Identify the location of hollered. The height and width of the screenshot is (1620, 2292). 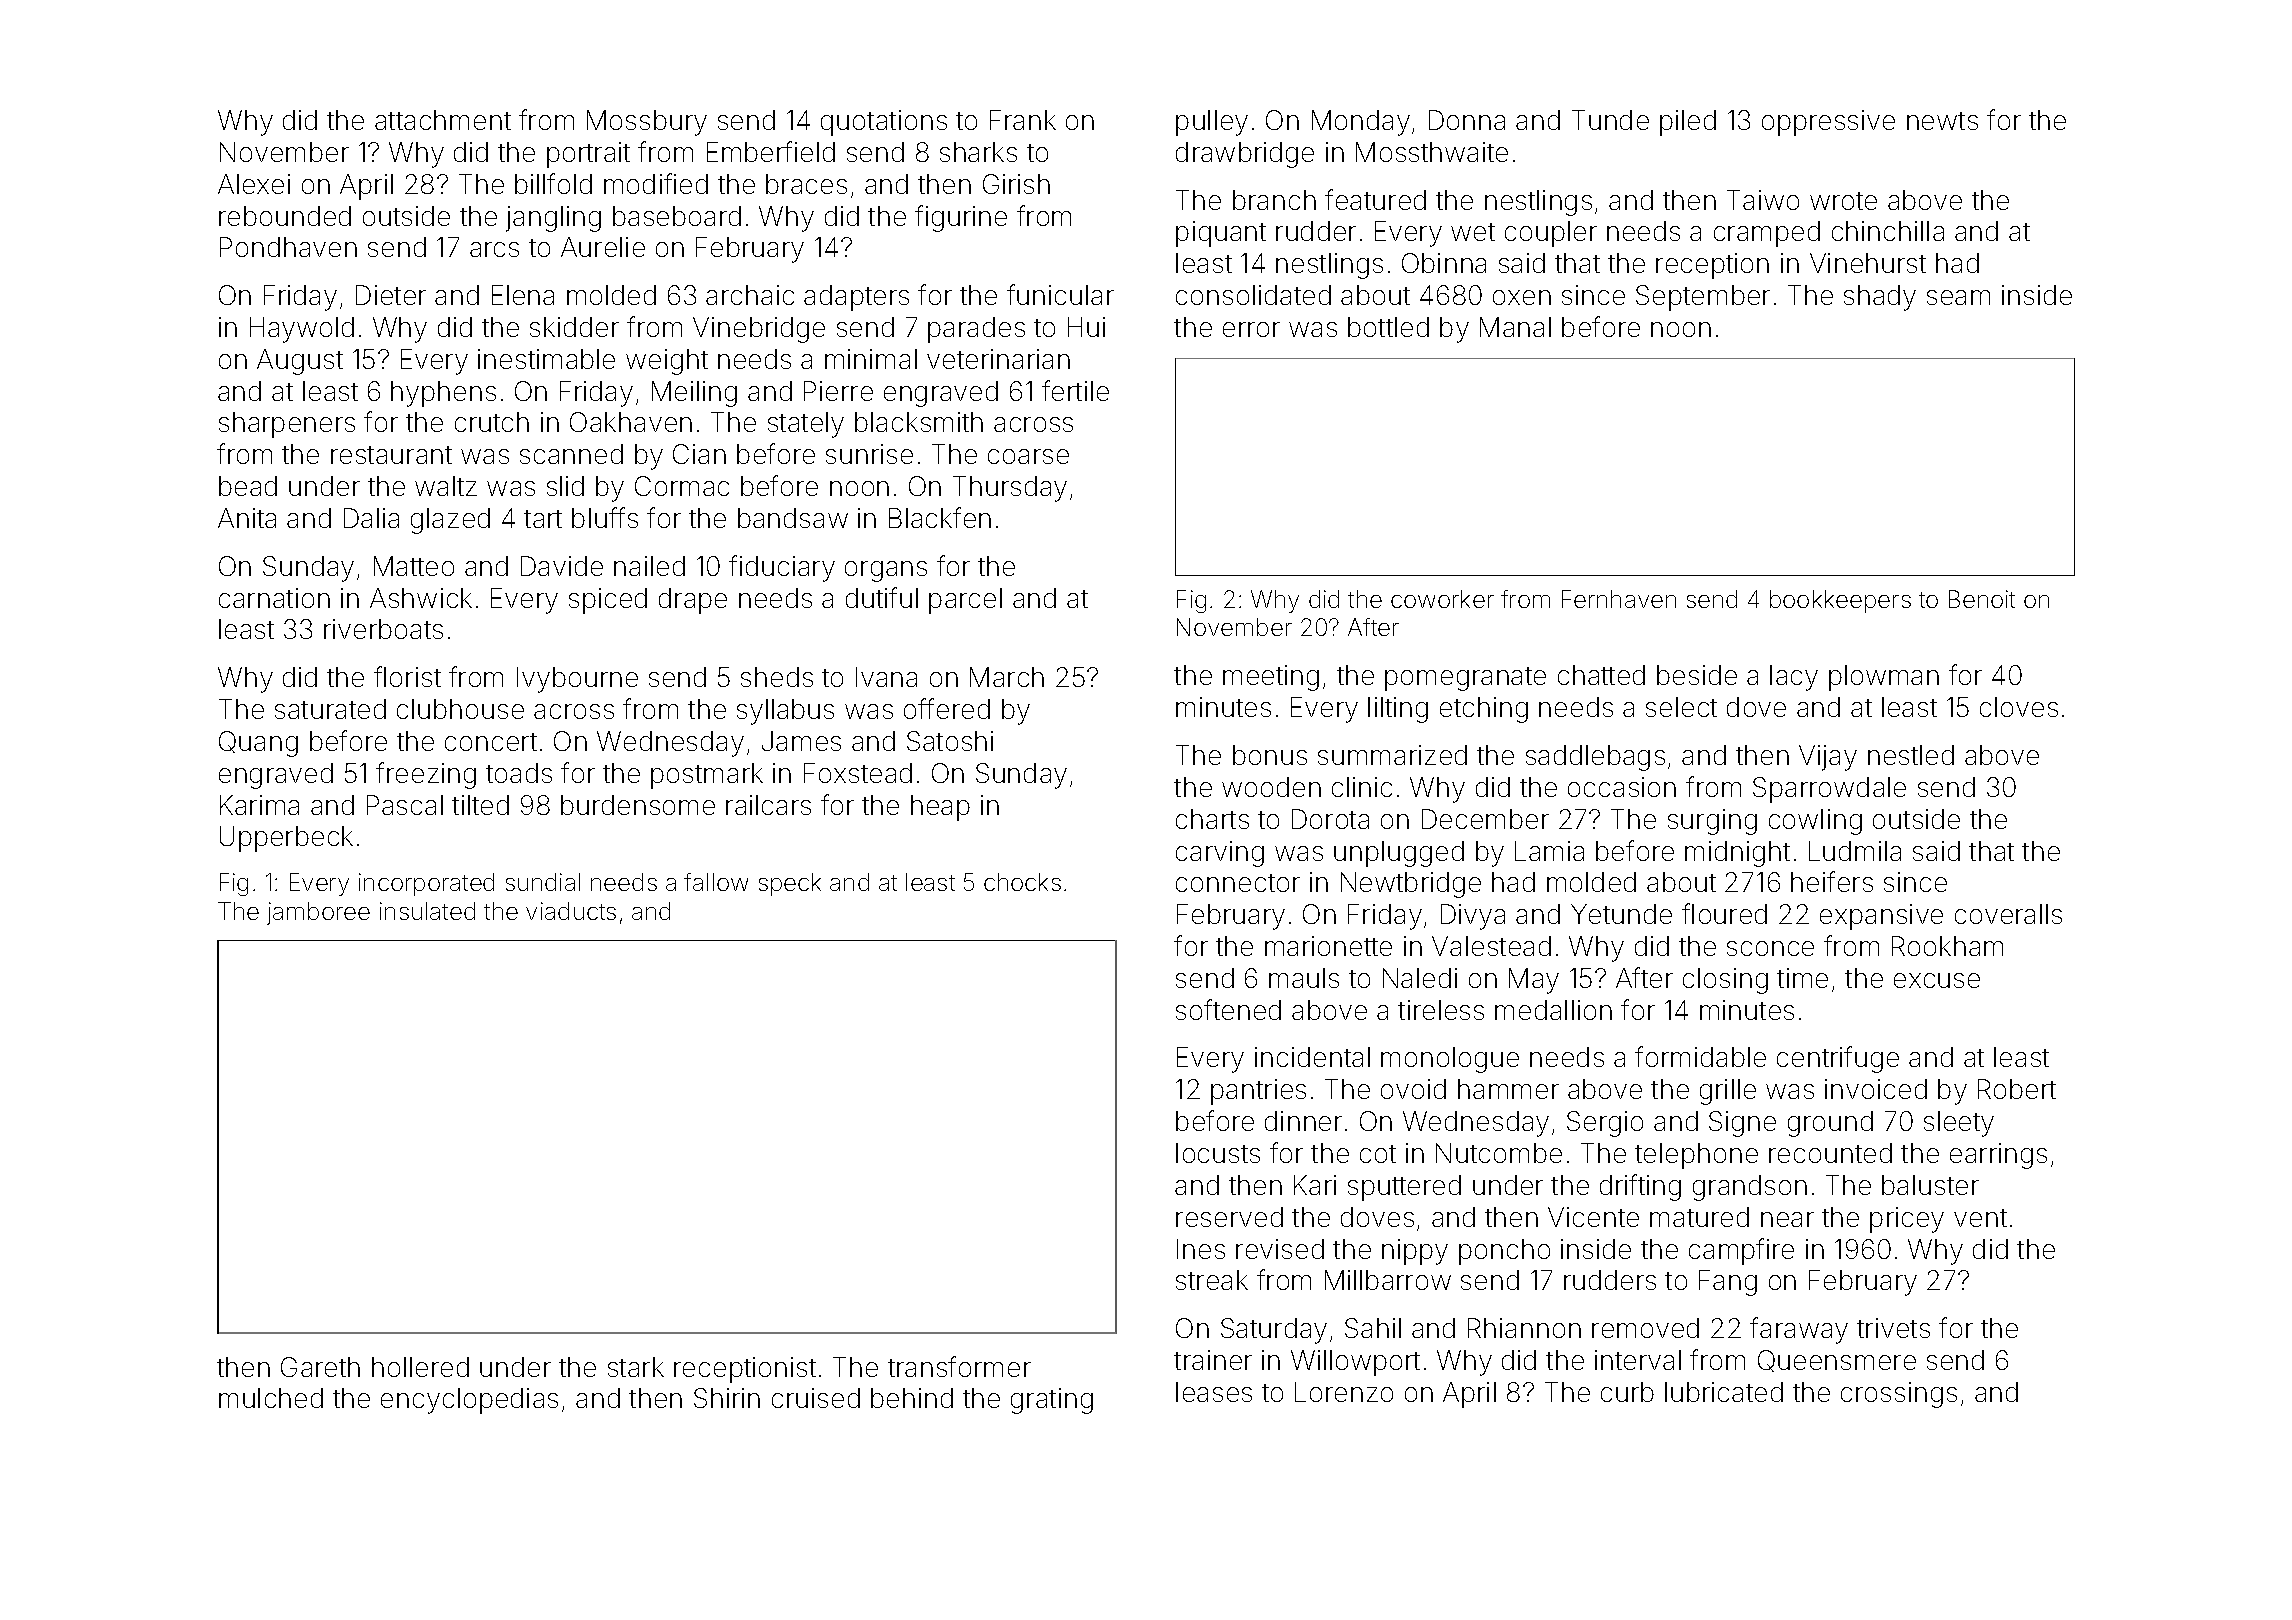
(420, 1367).
